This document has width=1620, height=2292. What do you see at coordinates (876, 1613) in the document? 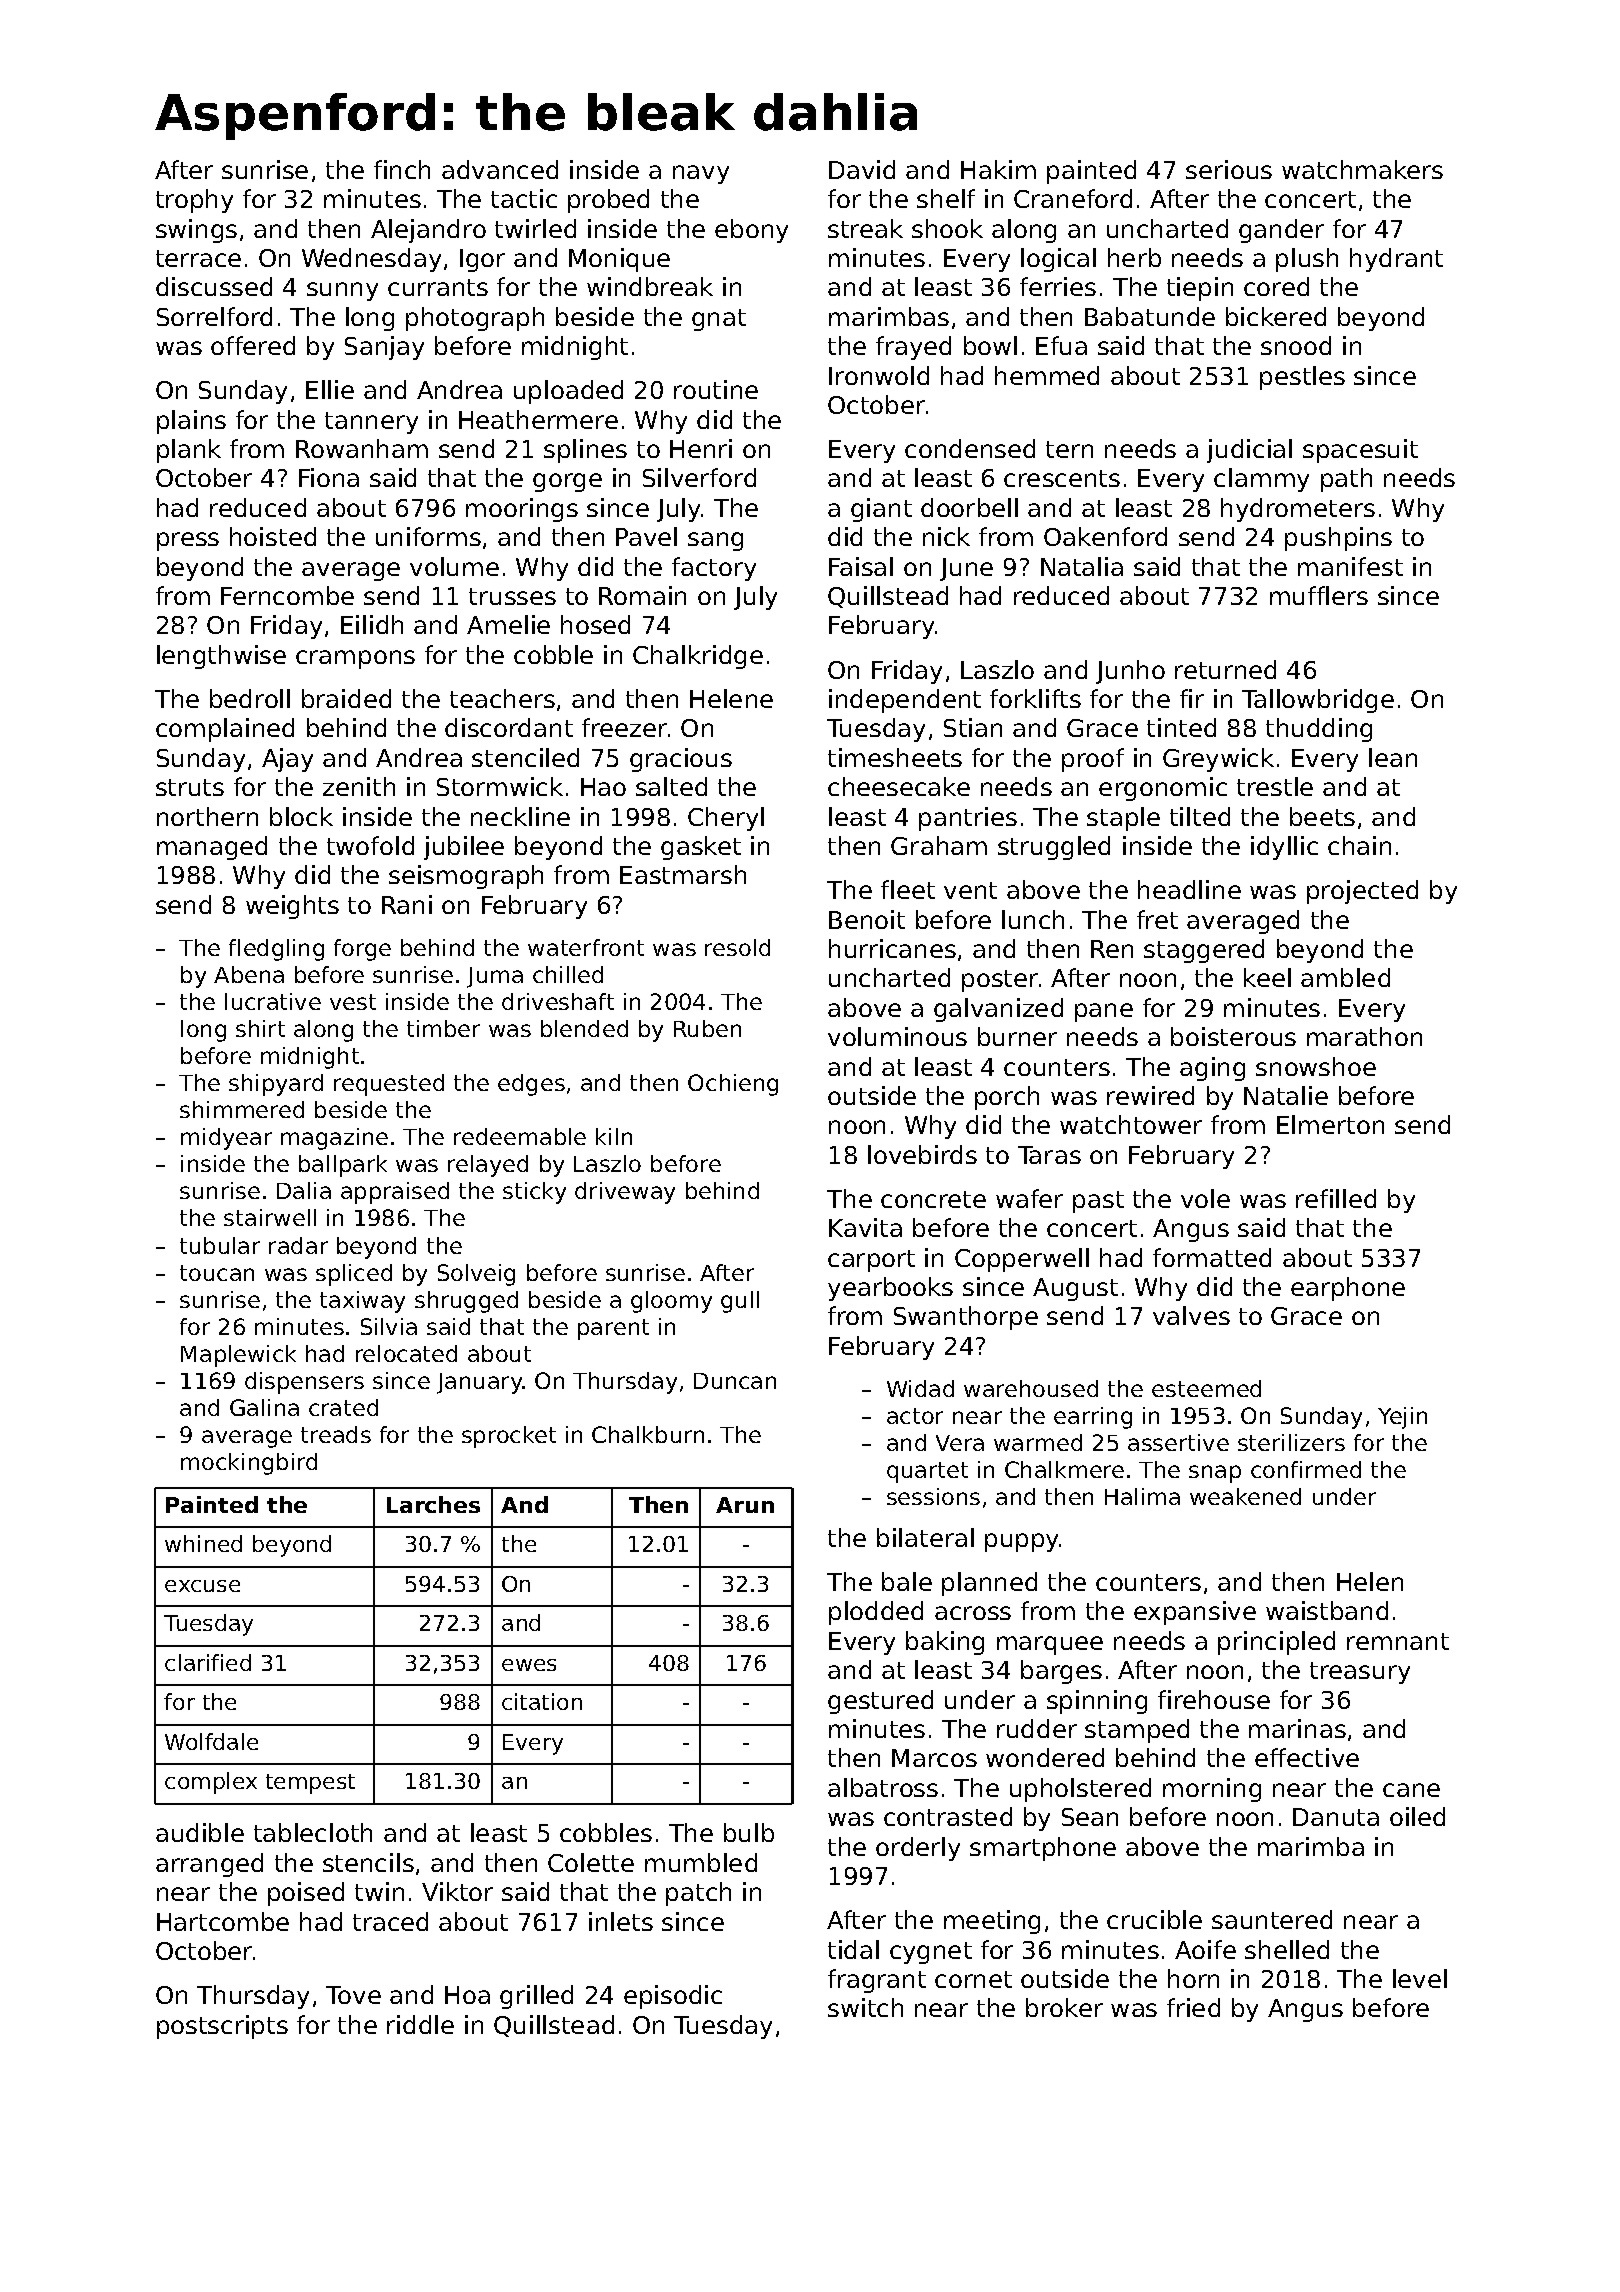
I see `plodded` at bounding box center [876, 1613].
